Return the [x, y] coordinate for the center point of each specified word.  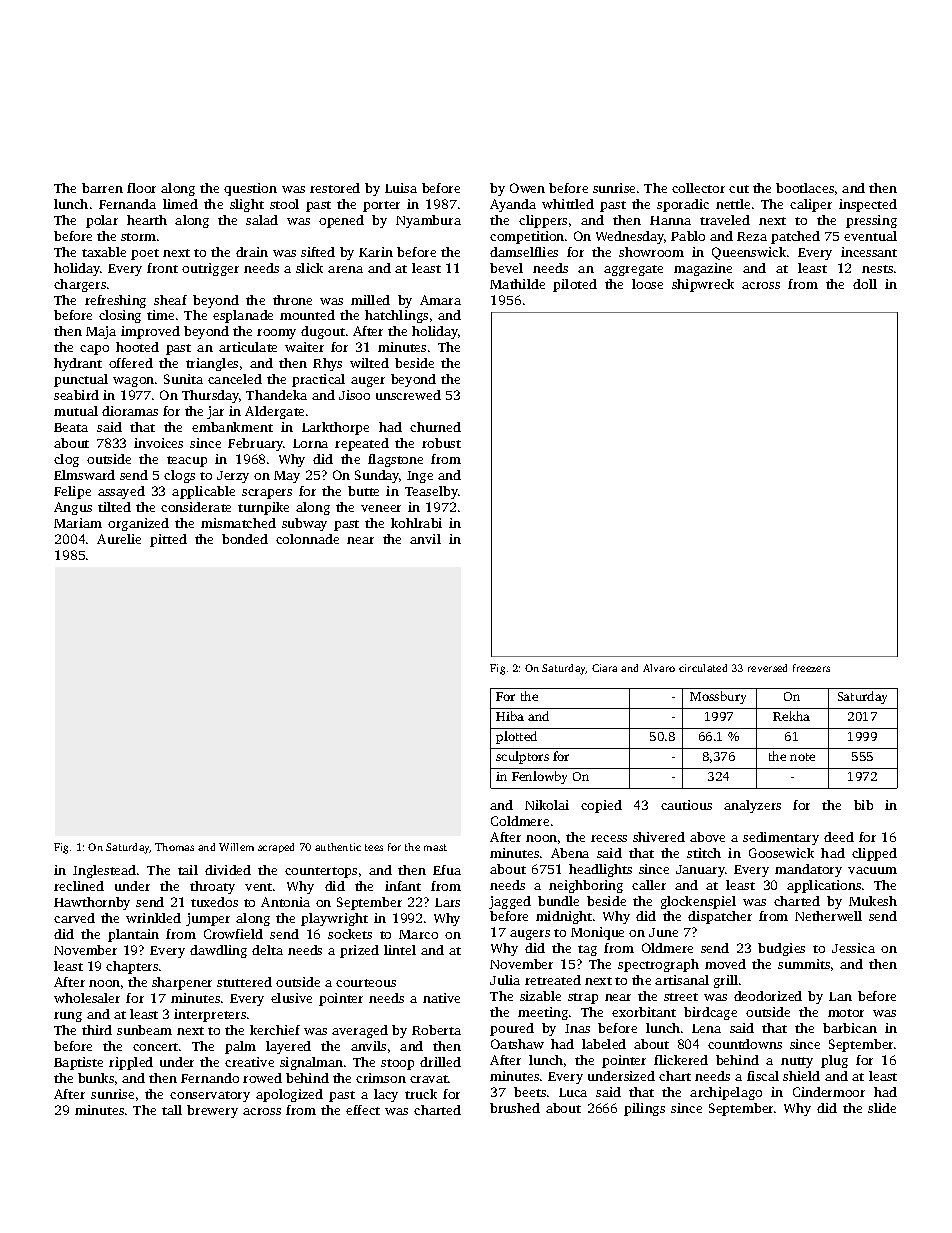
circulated [703, 668]
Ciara [604, 668]
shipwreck [703, 285]
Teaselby [431, 492]
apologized [289, 1095]
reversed [767, 668]
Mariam [78, 523]
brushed [515, 1108]
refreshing [115, 301]
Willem [236, 847]
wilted [369, 363]
